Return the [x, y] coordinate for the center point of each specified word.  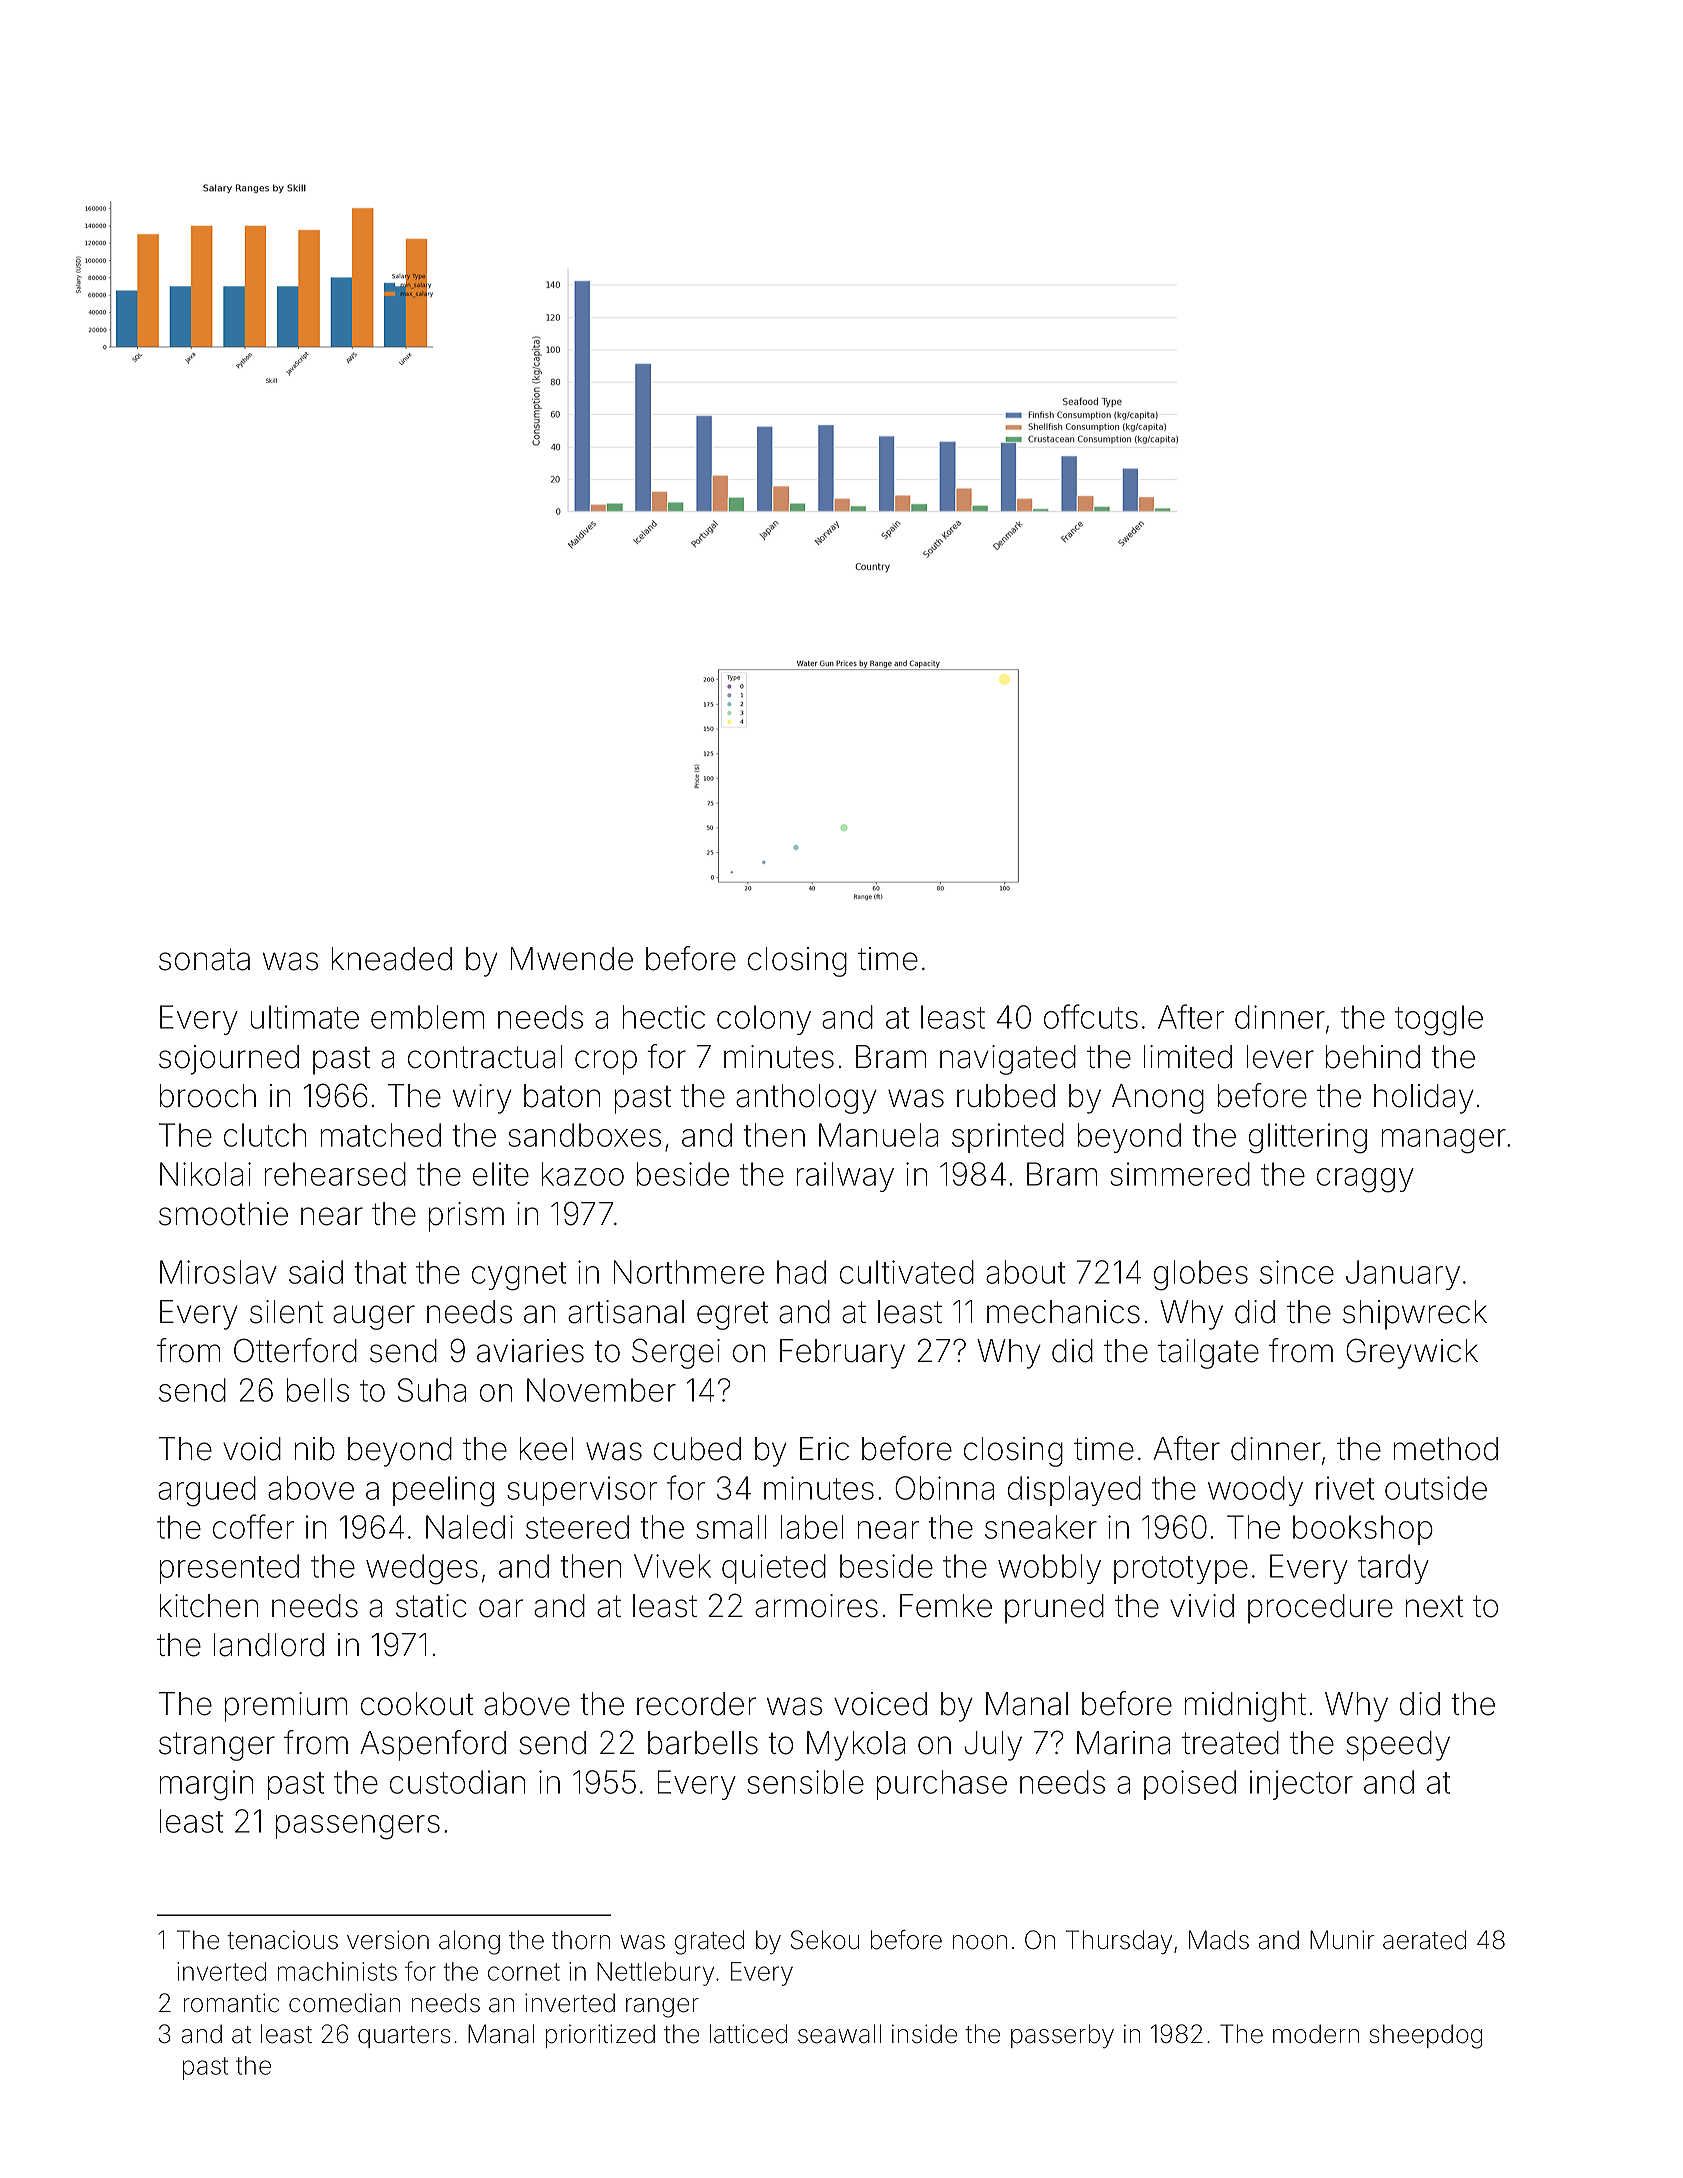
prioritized [600, 2036]
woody [1255, 1491]
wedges [422, 1569]
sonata [204, 959]
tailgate [1208, 1354]
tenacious [282, 1940]
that [380, 1272]
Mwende [572, 959]
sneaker [1041, 1527]
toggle [1439, 1020]
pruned [1054, 1609]
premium [286, 1707]
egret [733, 1315]
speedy [1398, 1746]
